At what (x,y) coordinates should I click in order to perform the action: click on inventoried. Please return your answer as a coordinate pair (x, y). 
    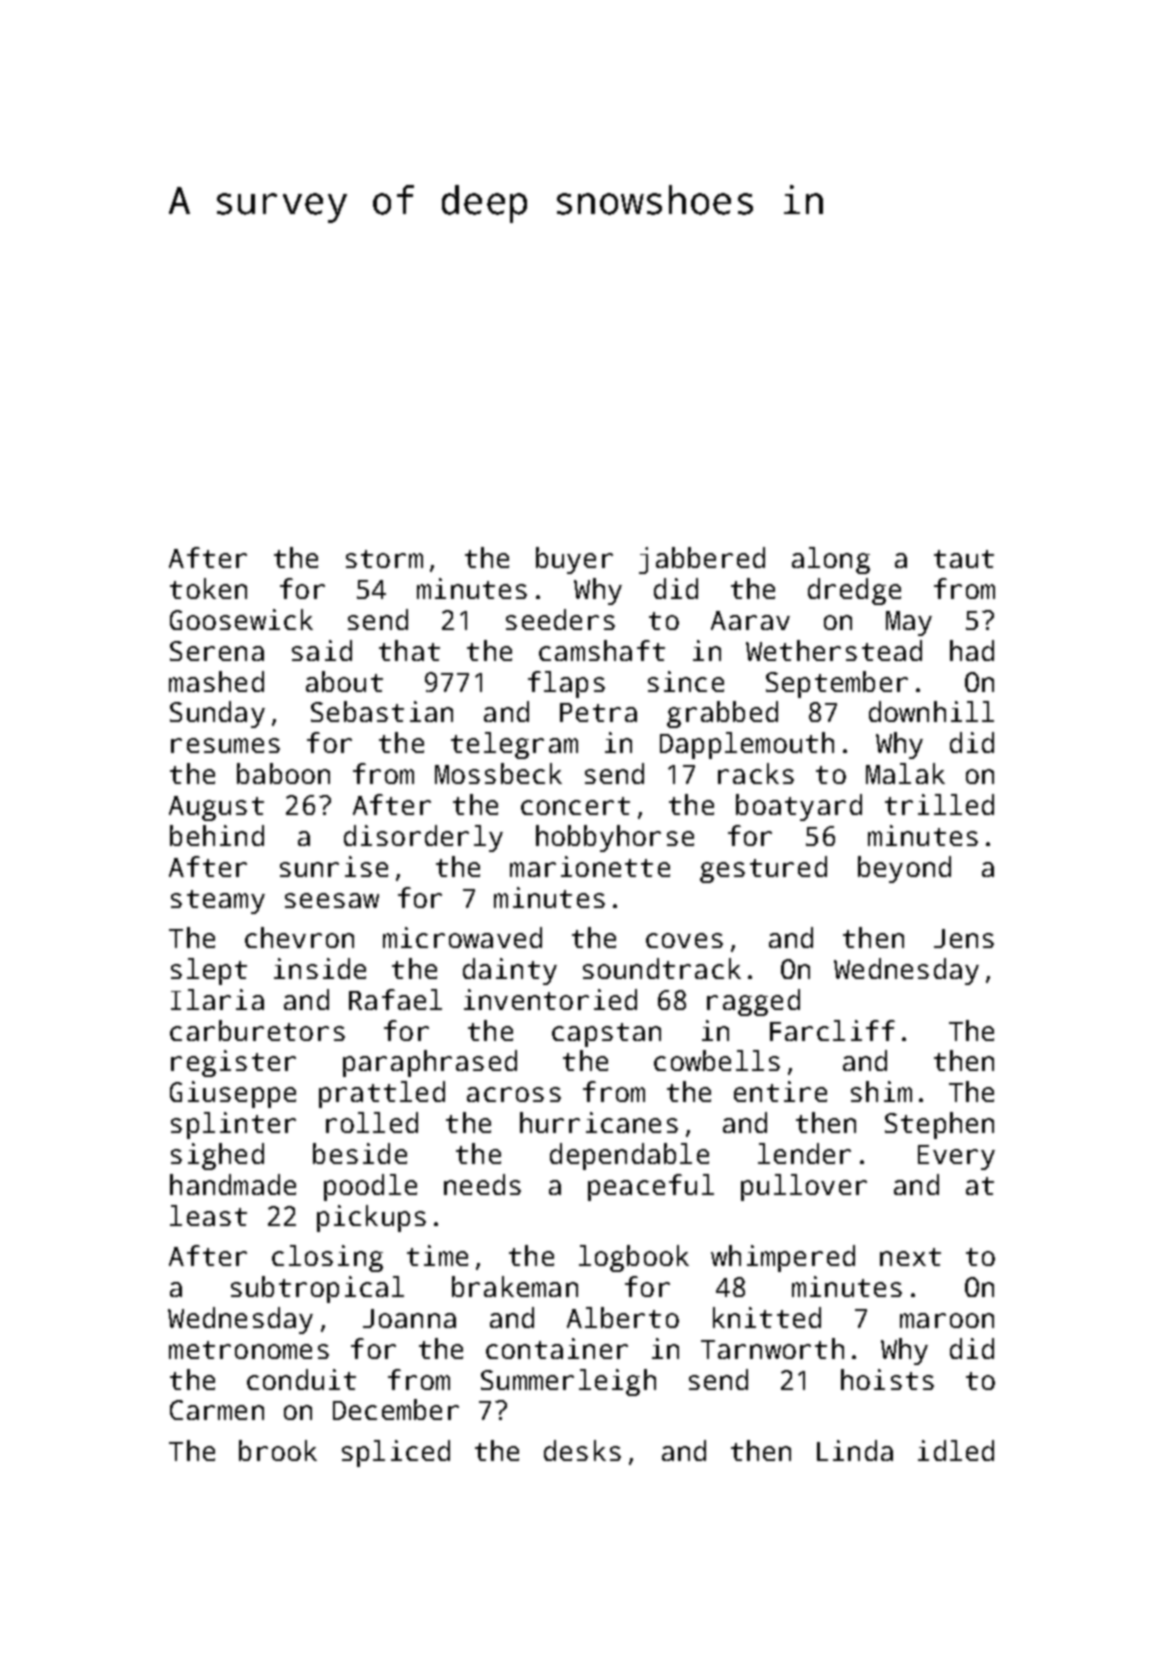
    Looking at the image, I should click on (550, 999).
